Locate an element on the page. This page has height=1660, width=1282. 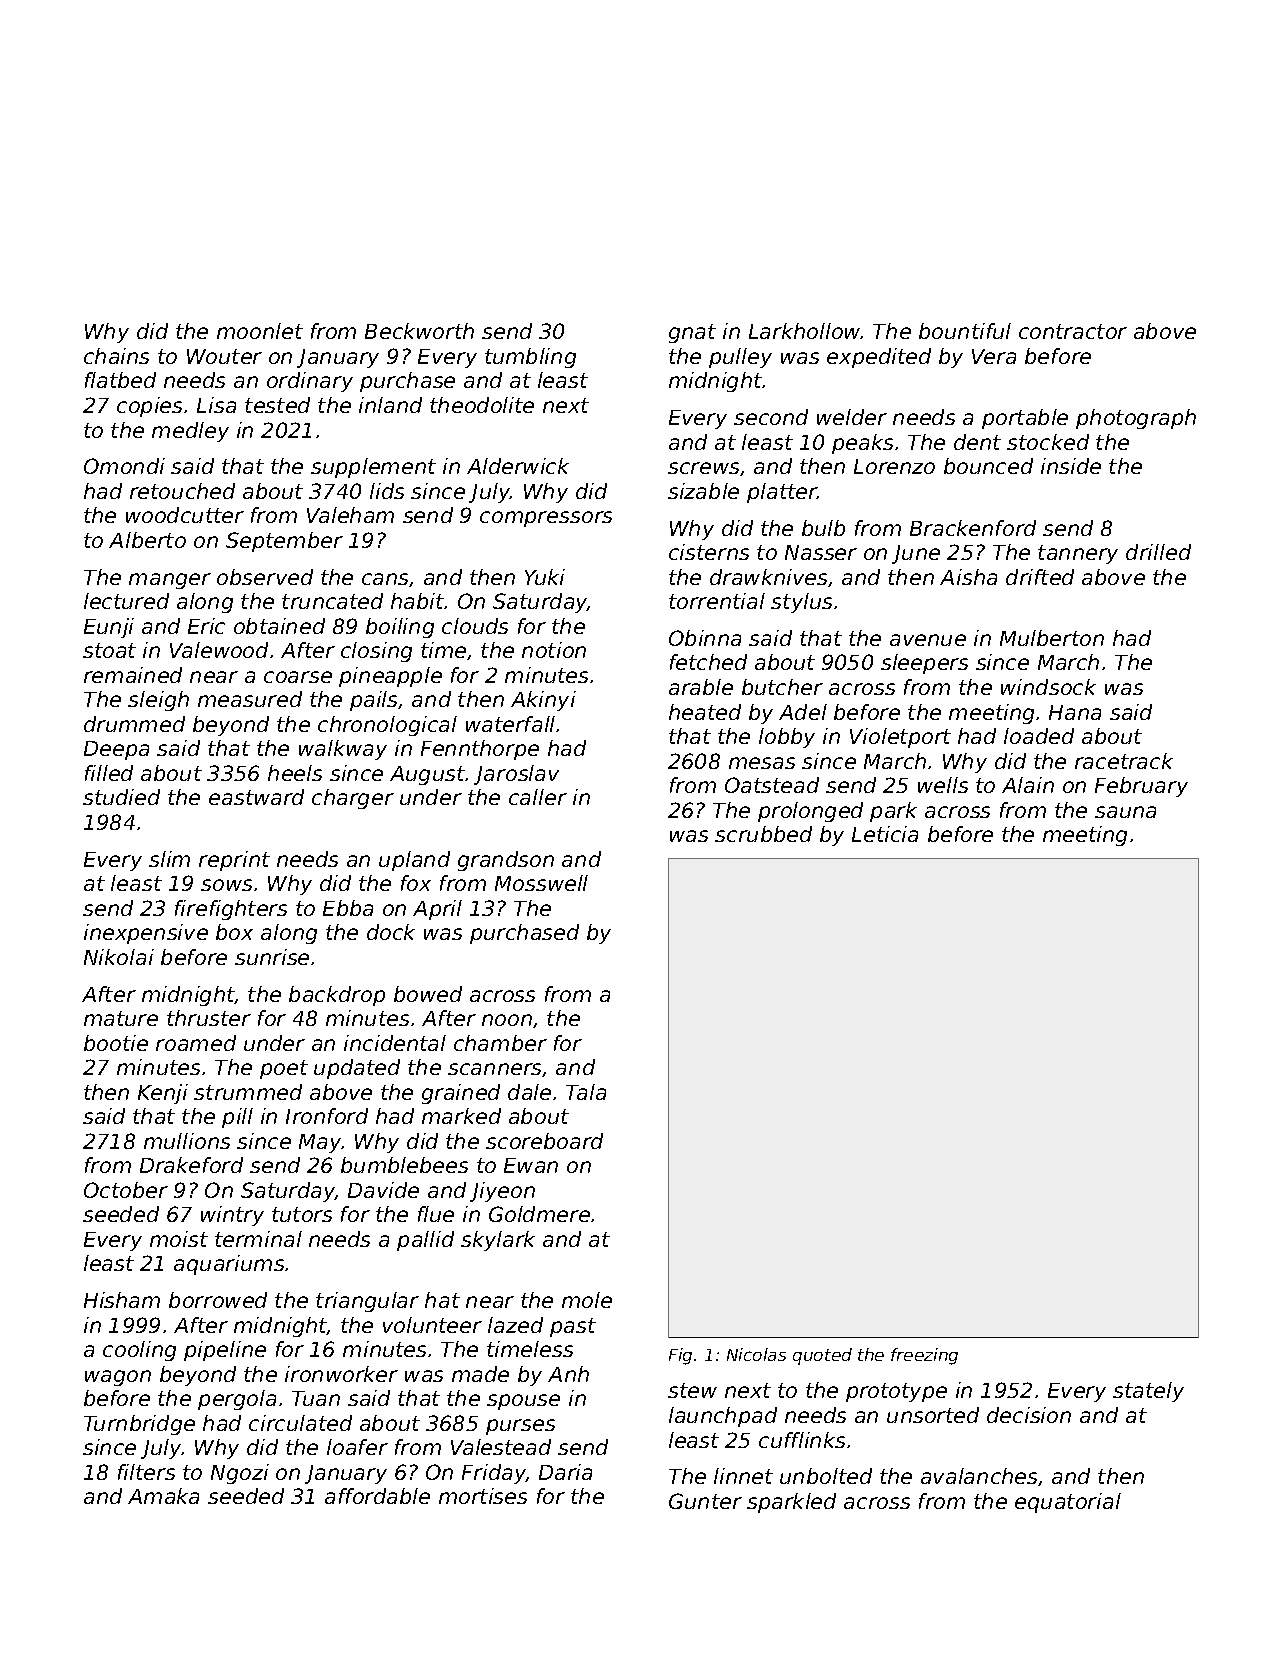
Tala is located at coordinates (586, 1092).
